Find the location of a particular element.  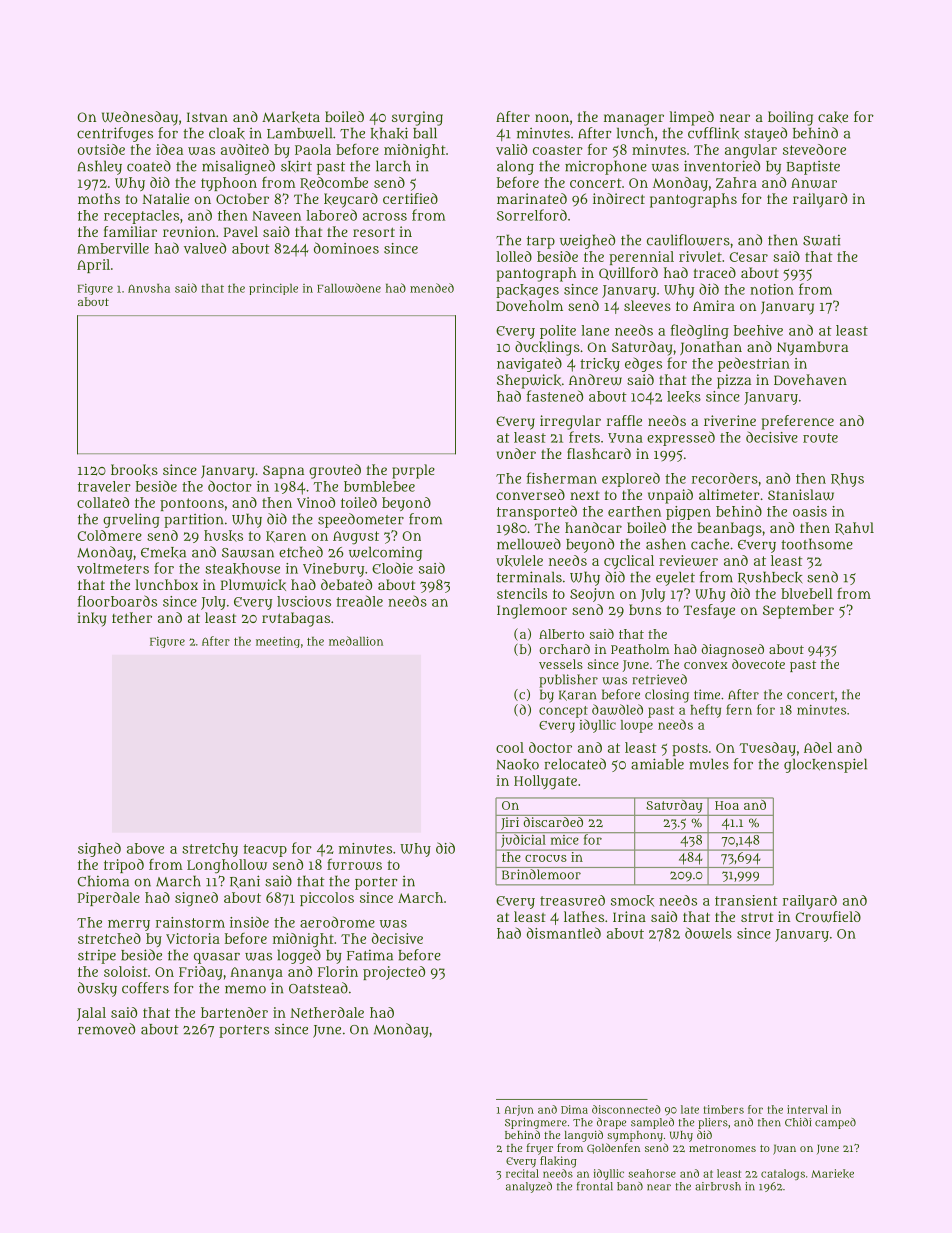

preference is located at coordinates (798, 422).
